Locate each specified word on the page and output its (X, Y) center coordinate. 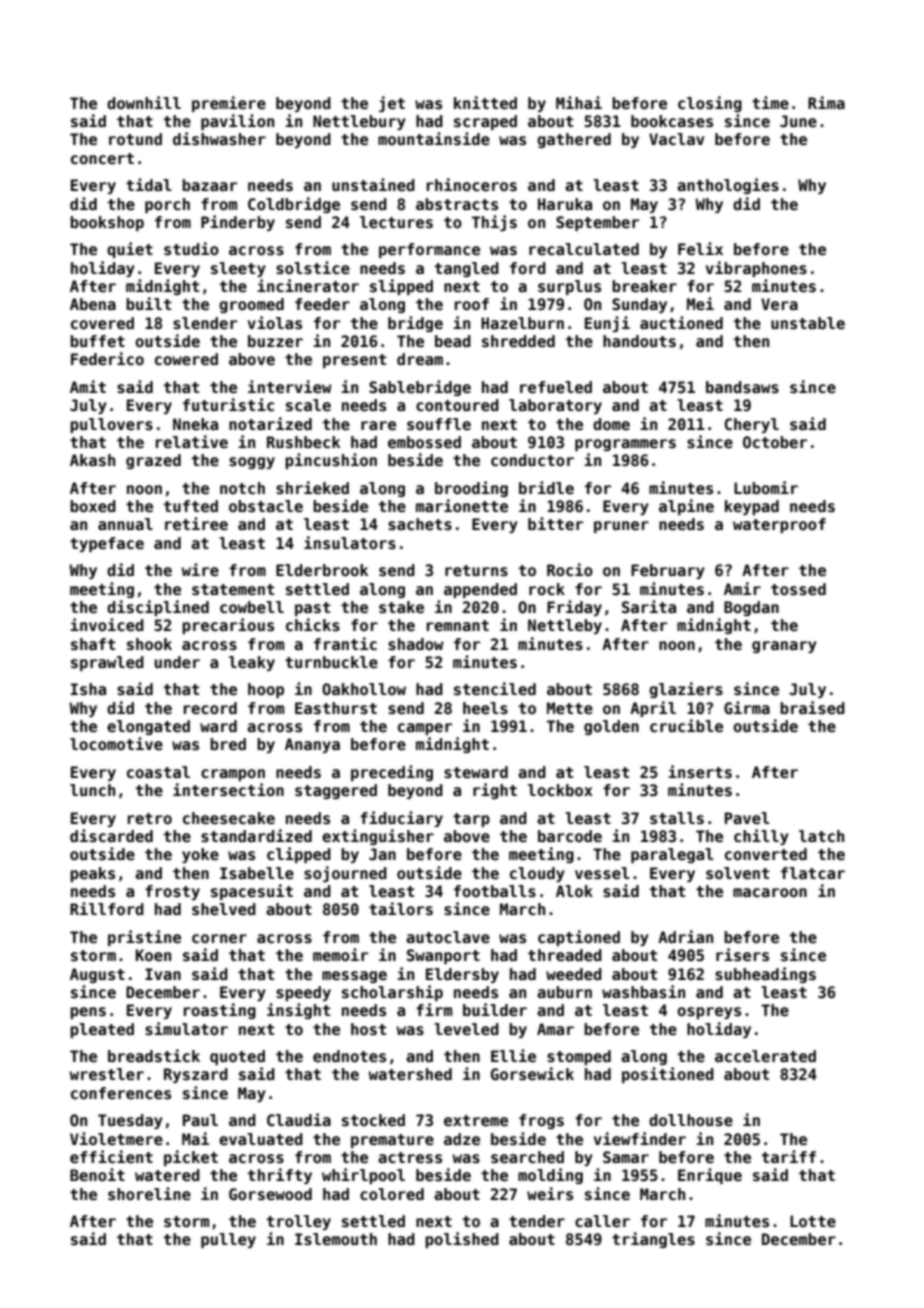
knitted (485, 103)
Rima (826, 102)
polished (462, 1240)
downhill (144, 102)
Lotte (813, 1221)
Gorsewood (270, 1194)
